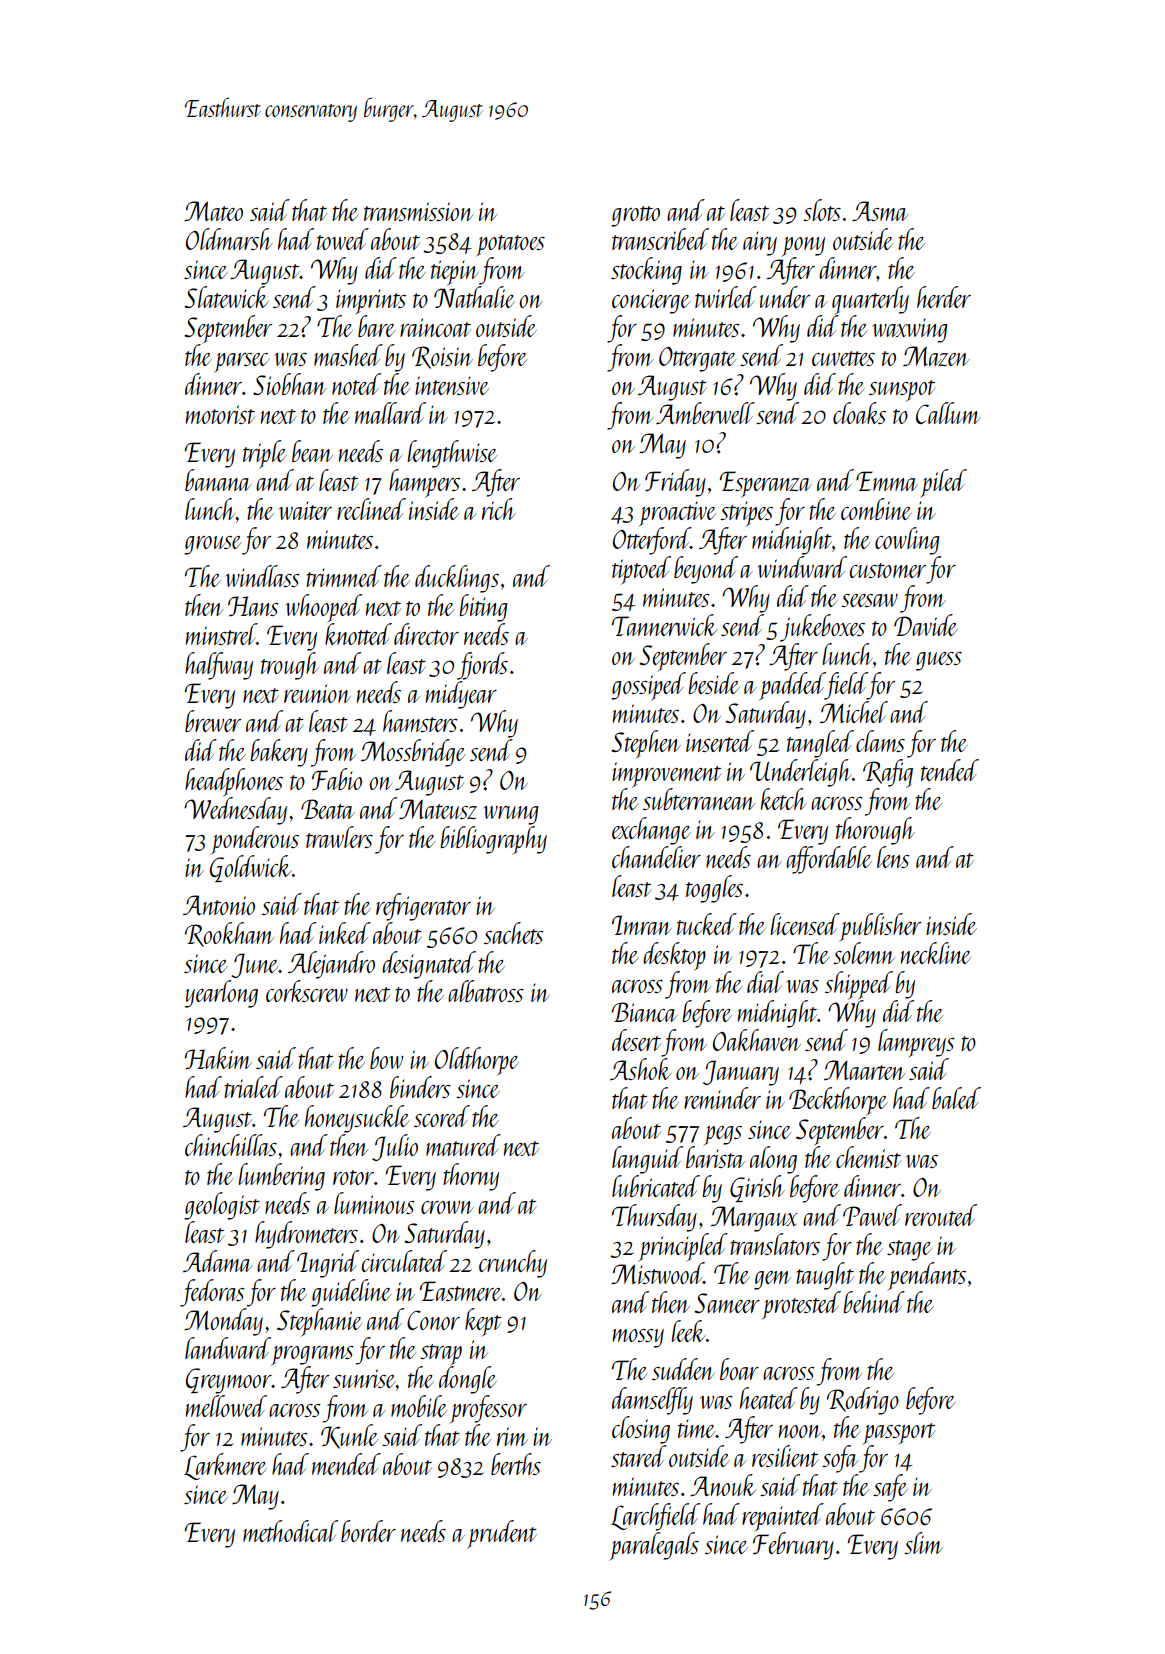 This screenshot has width=1165, height=1654. Describe the element at coordinates (822, 210) in the screenshot. I see `slots` at that location.
